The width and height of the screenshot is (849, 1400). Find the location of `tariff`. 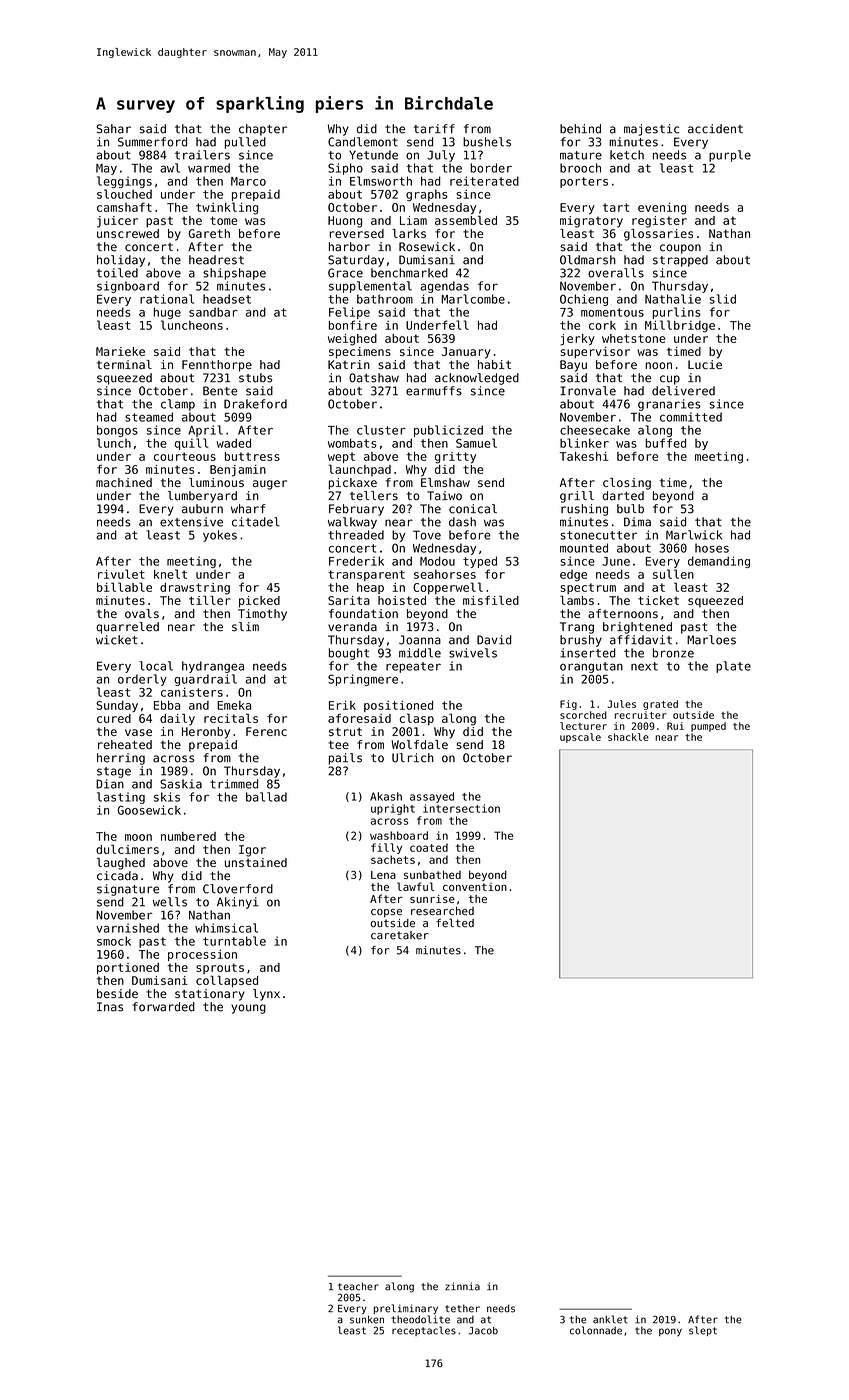

tariff is located at coordinates (434, 129).
